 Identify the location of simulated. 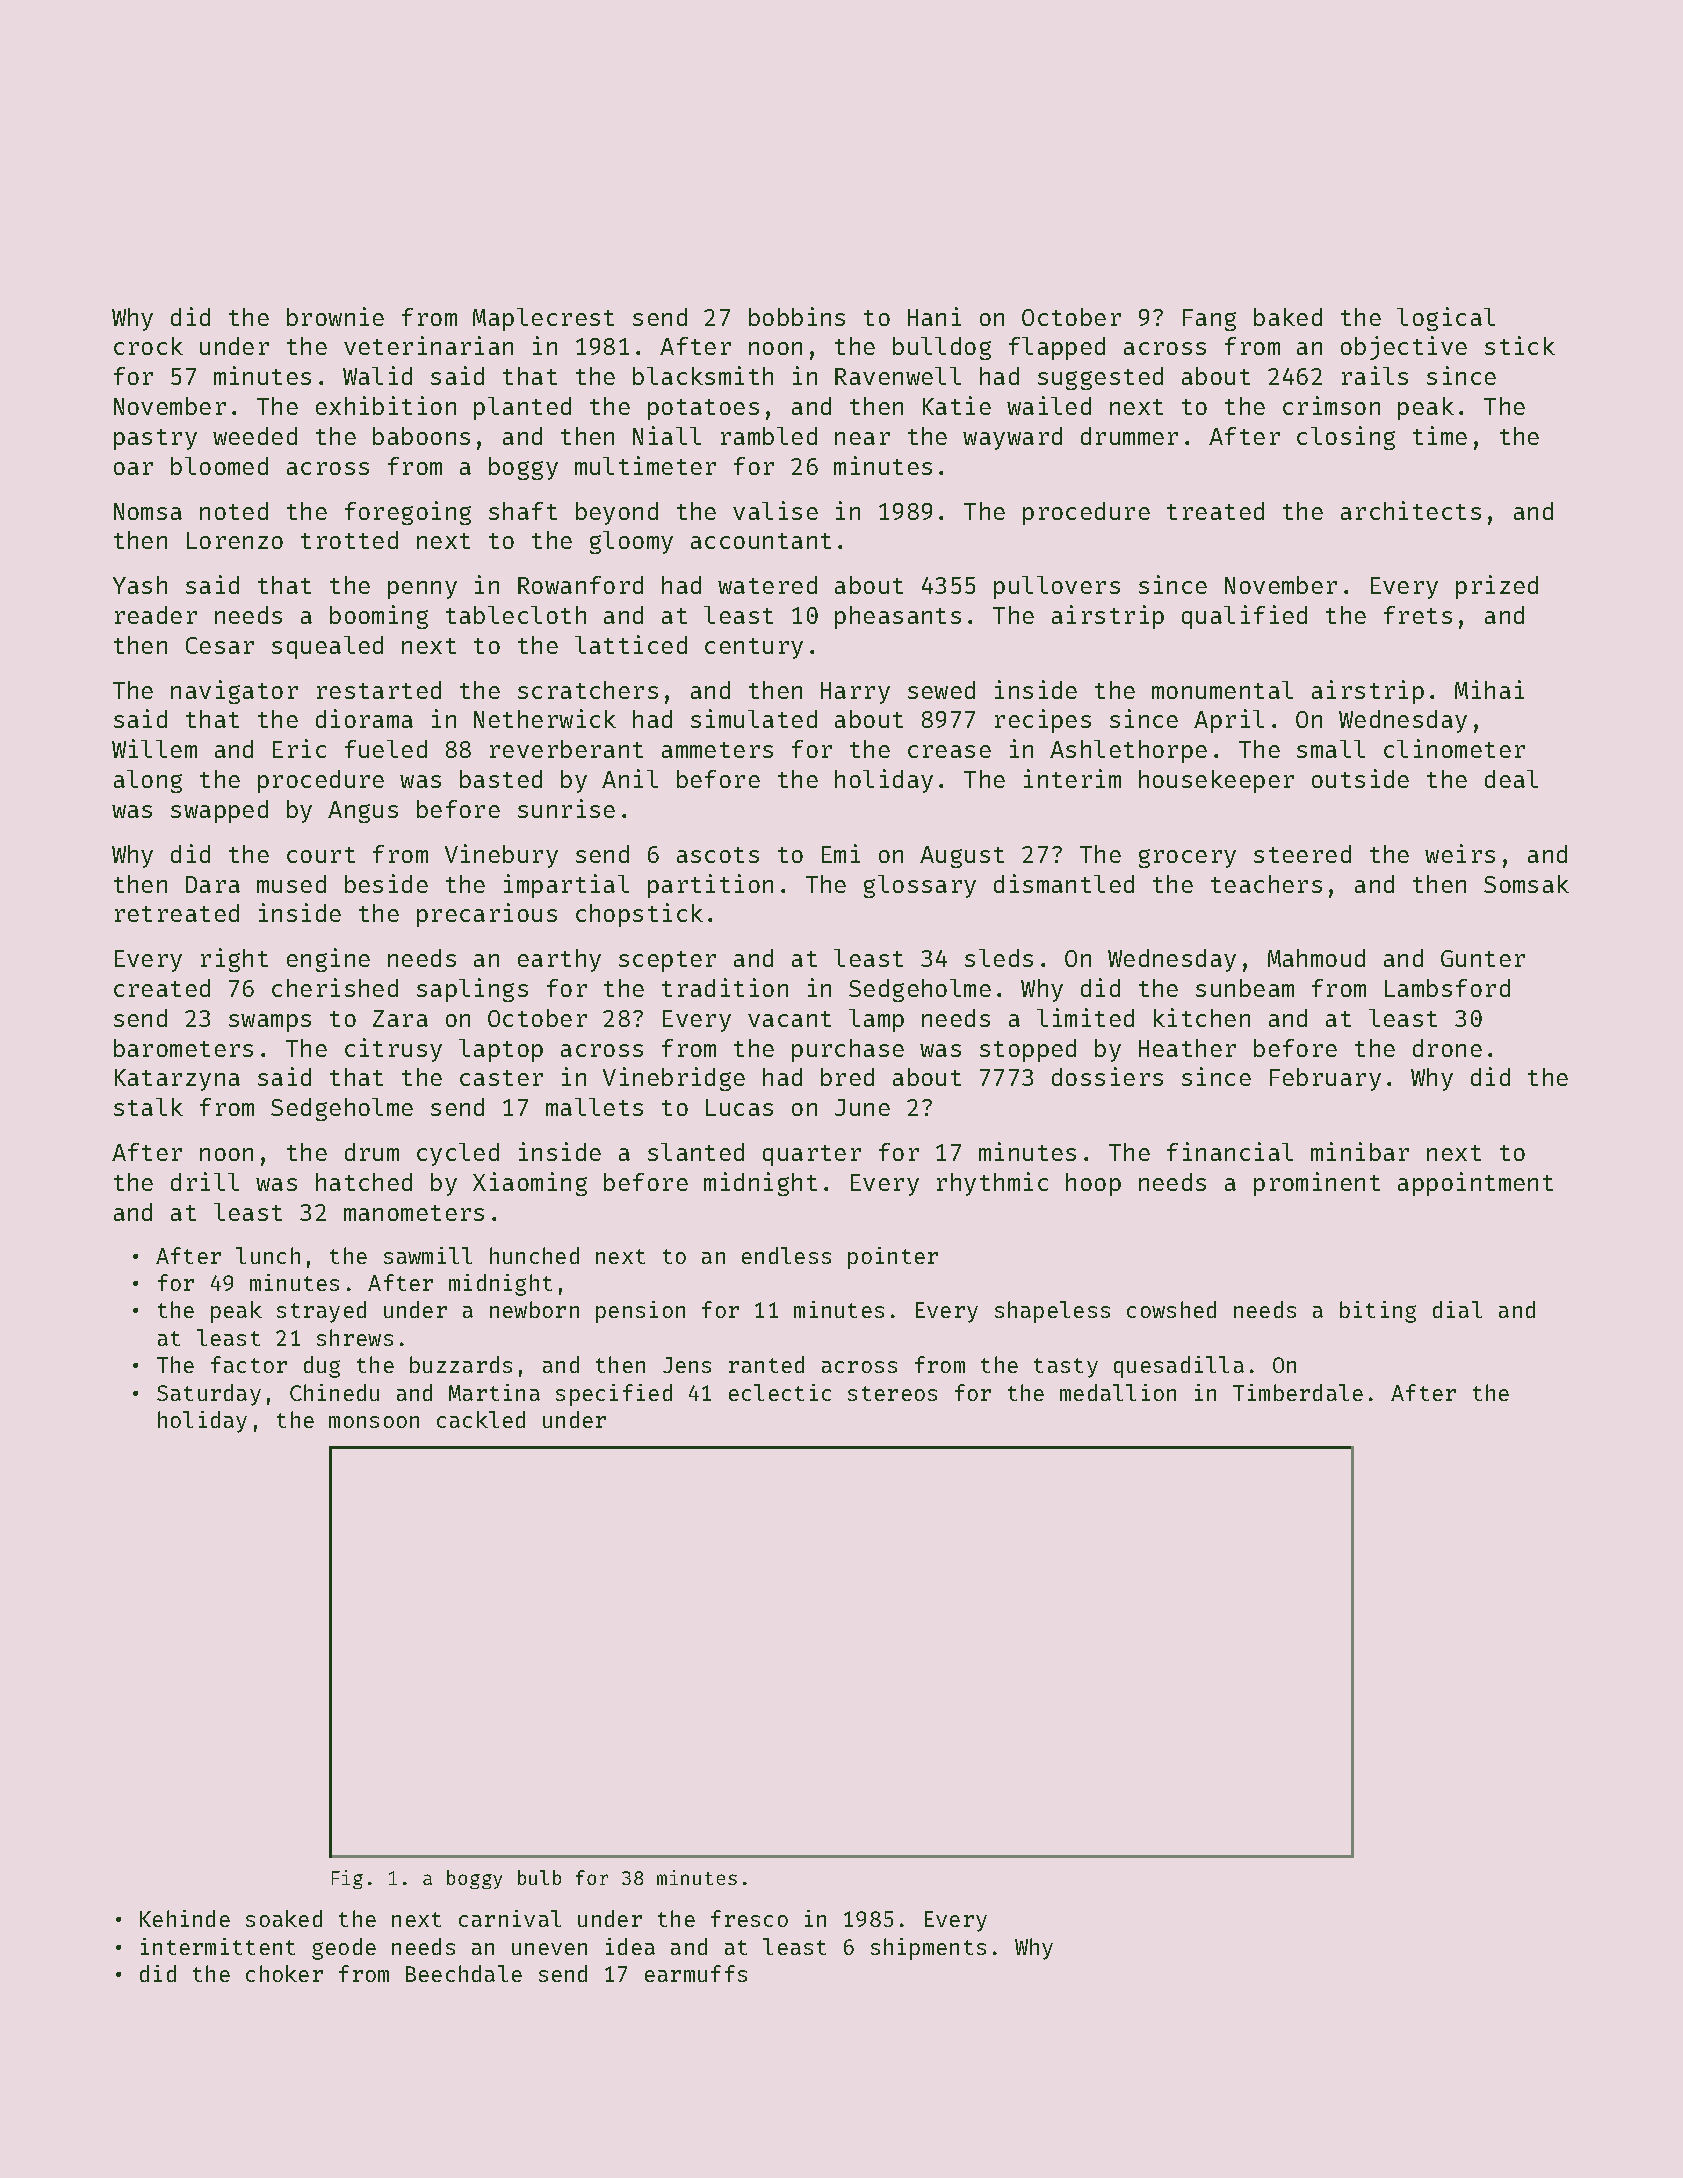
(754, 718).
